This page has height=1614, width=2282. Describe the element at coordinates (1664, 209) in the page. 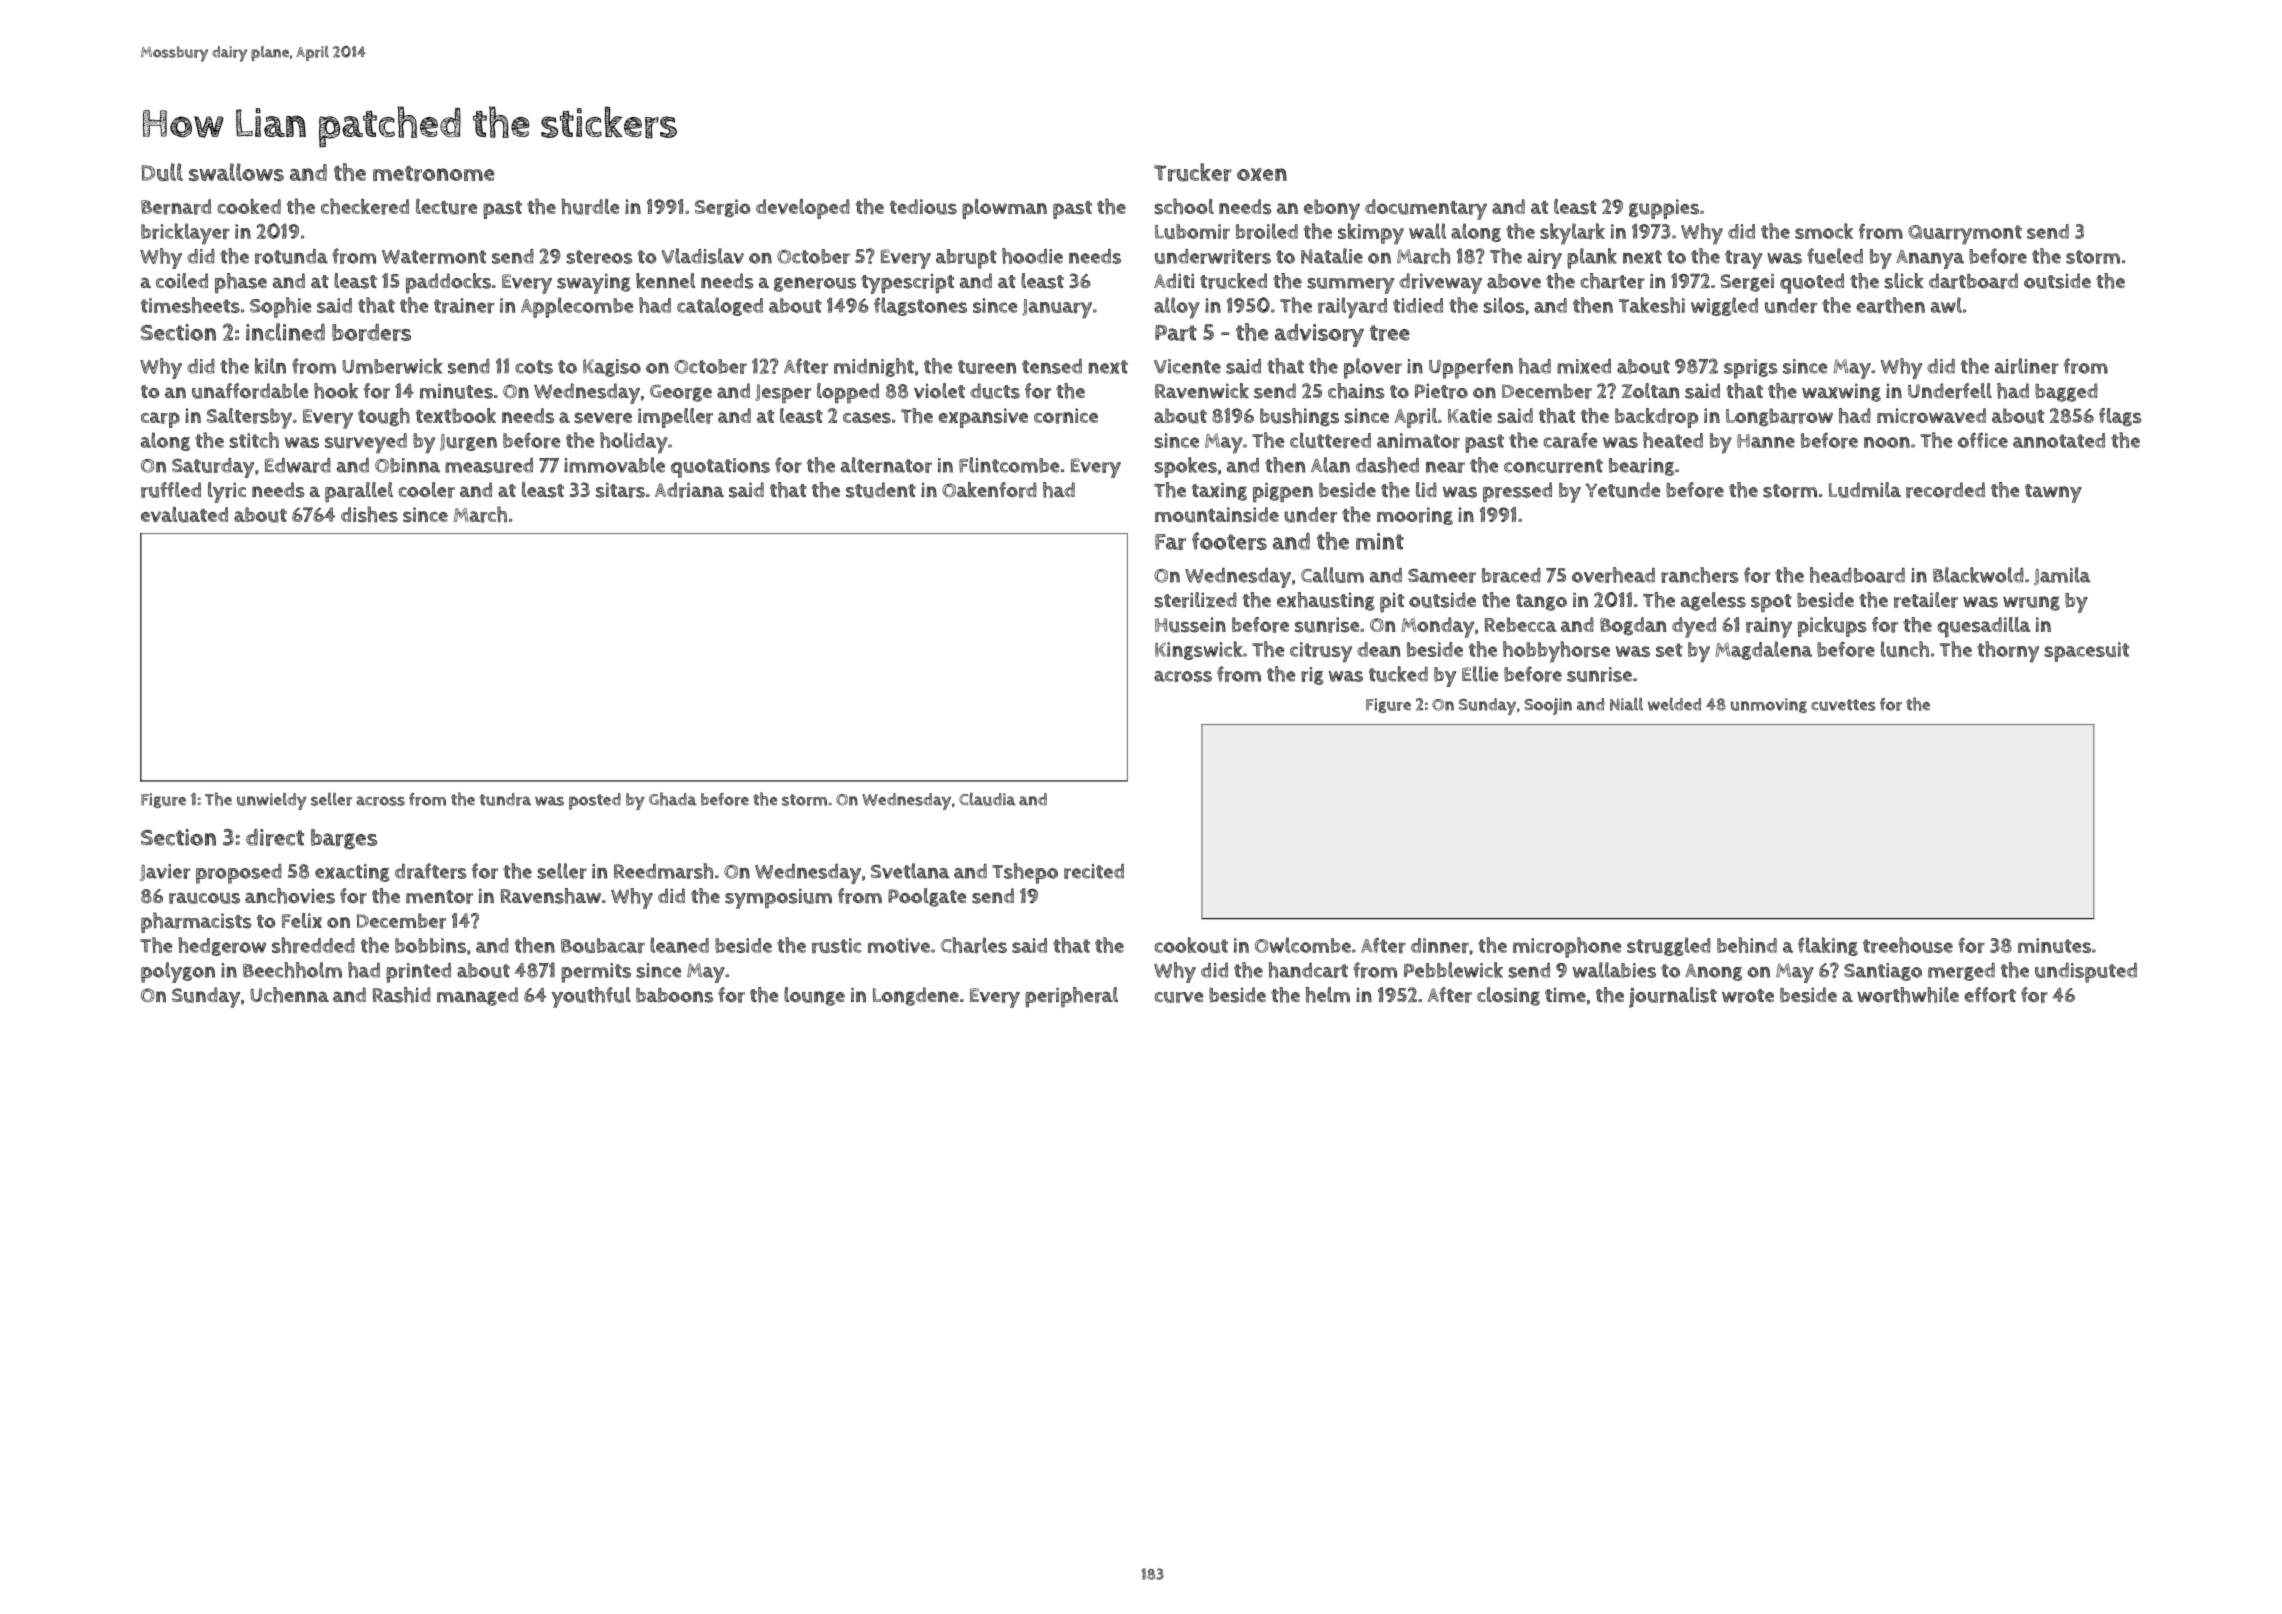

I see `guppies` at that location.
